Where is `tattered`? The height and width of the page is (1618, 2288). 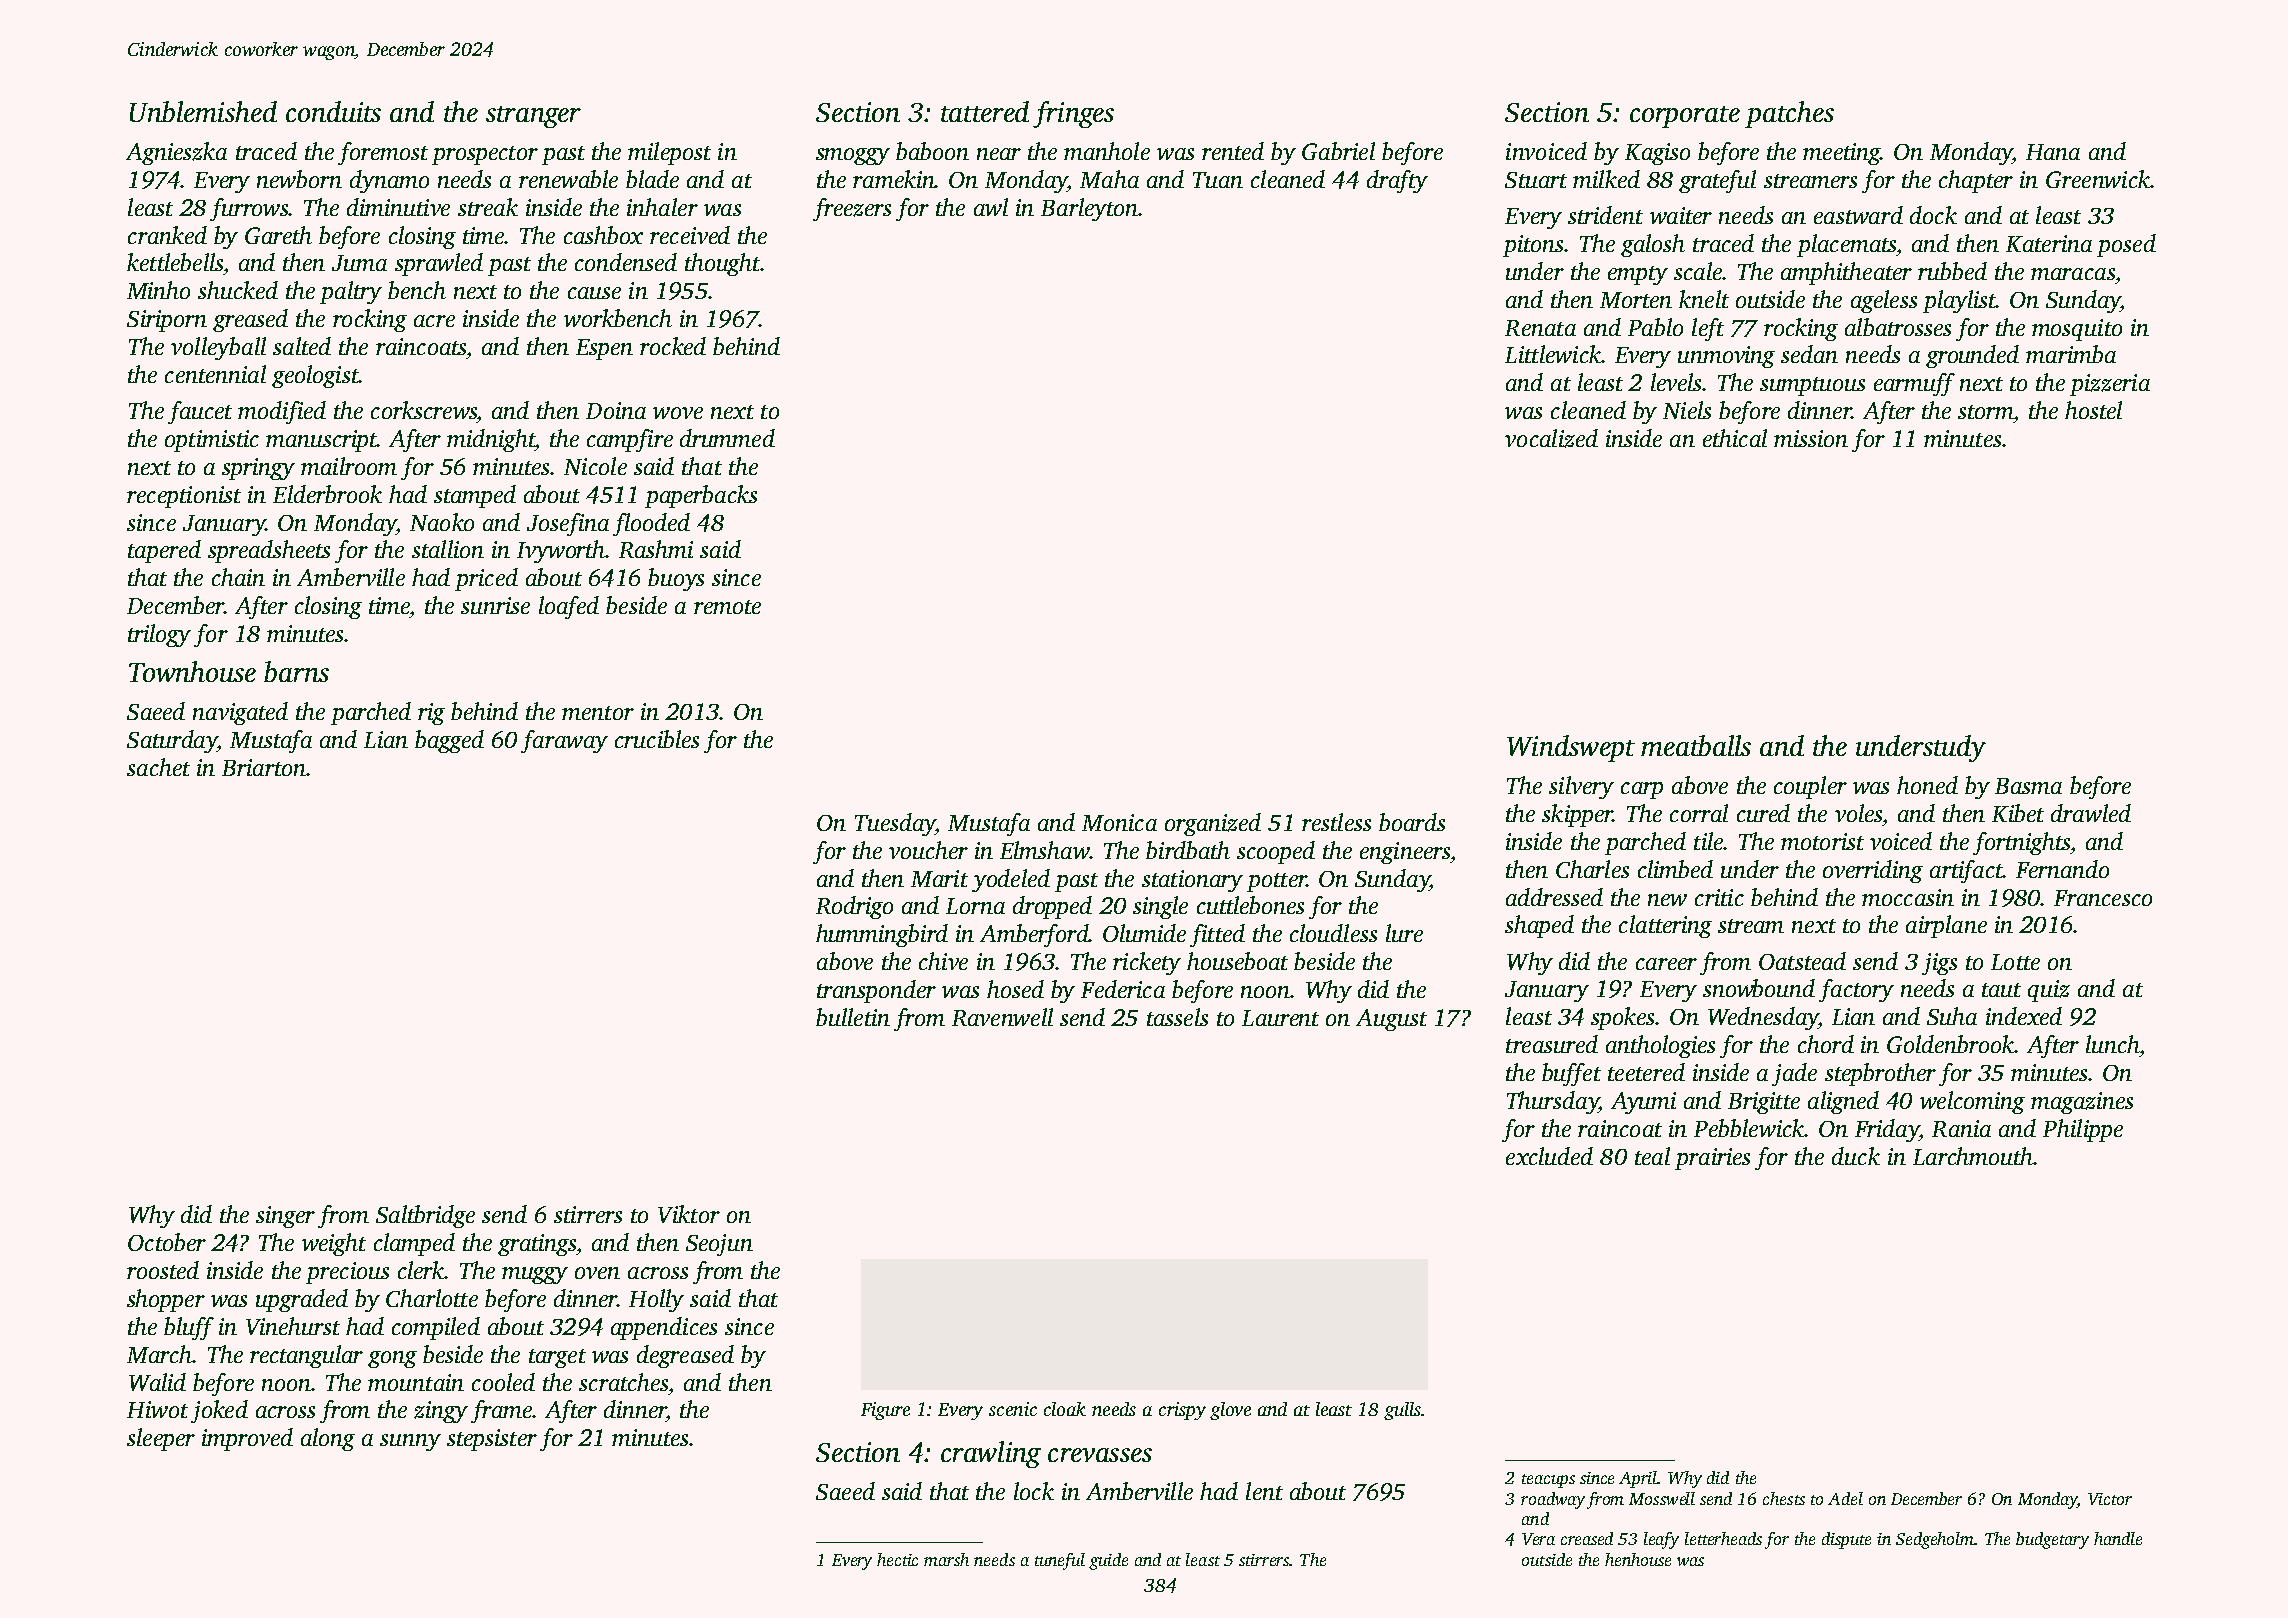
tattered is located at coordinates (985, 111).
